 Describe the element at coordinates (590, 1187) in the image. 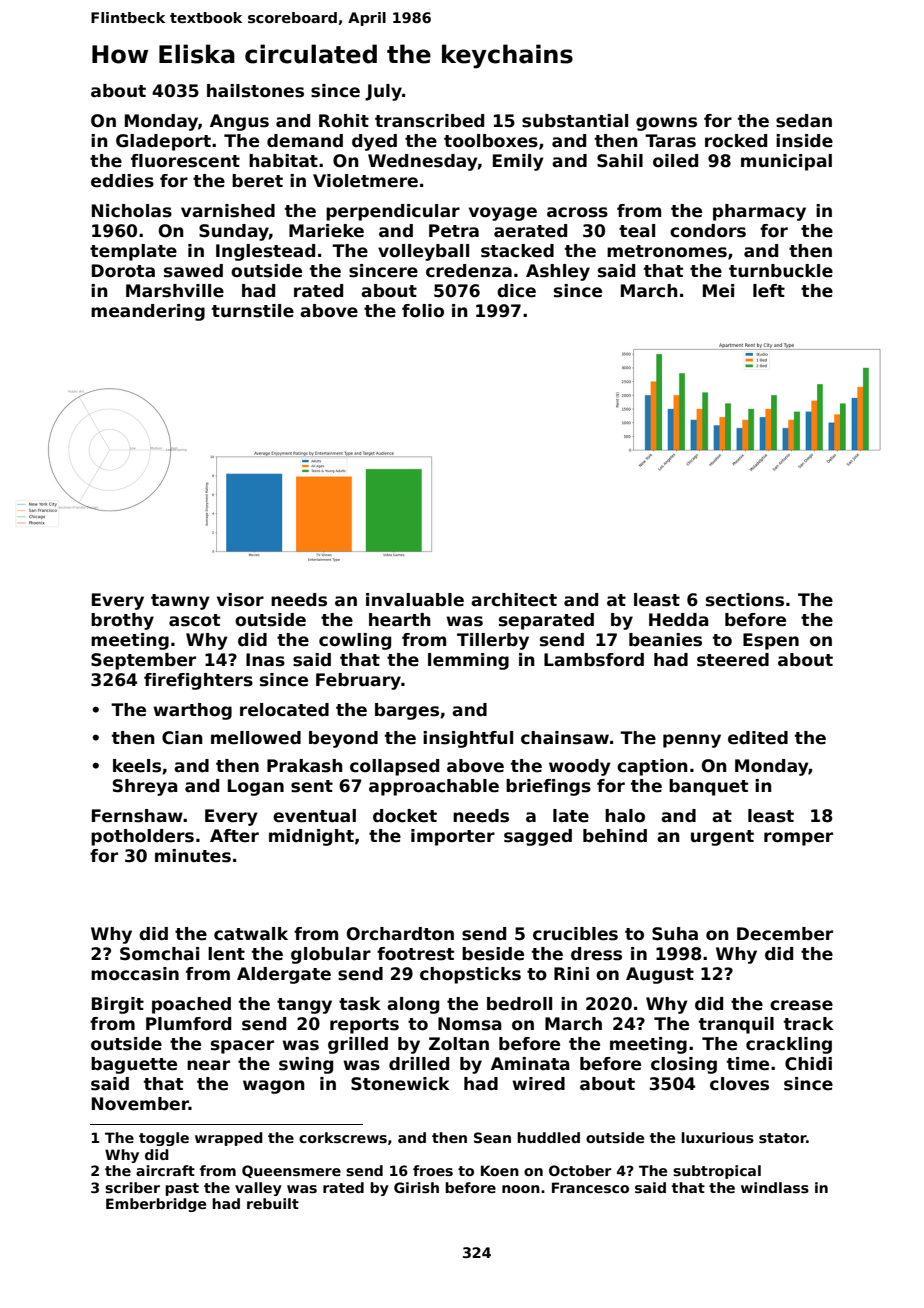

I see `Francesco` at that location.
